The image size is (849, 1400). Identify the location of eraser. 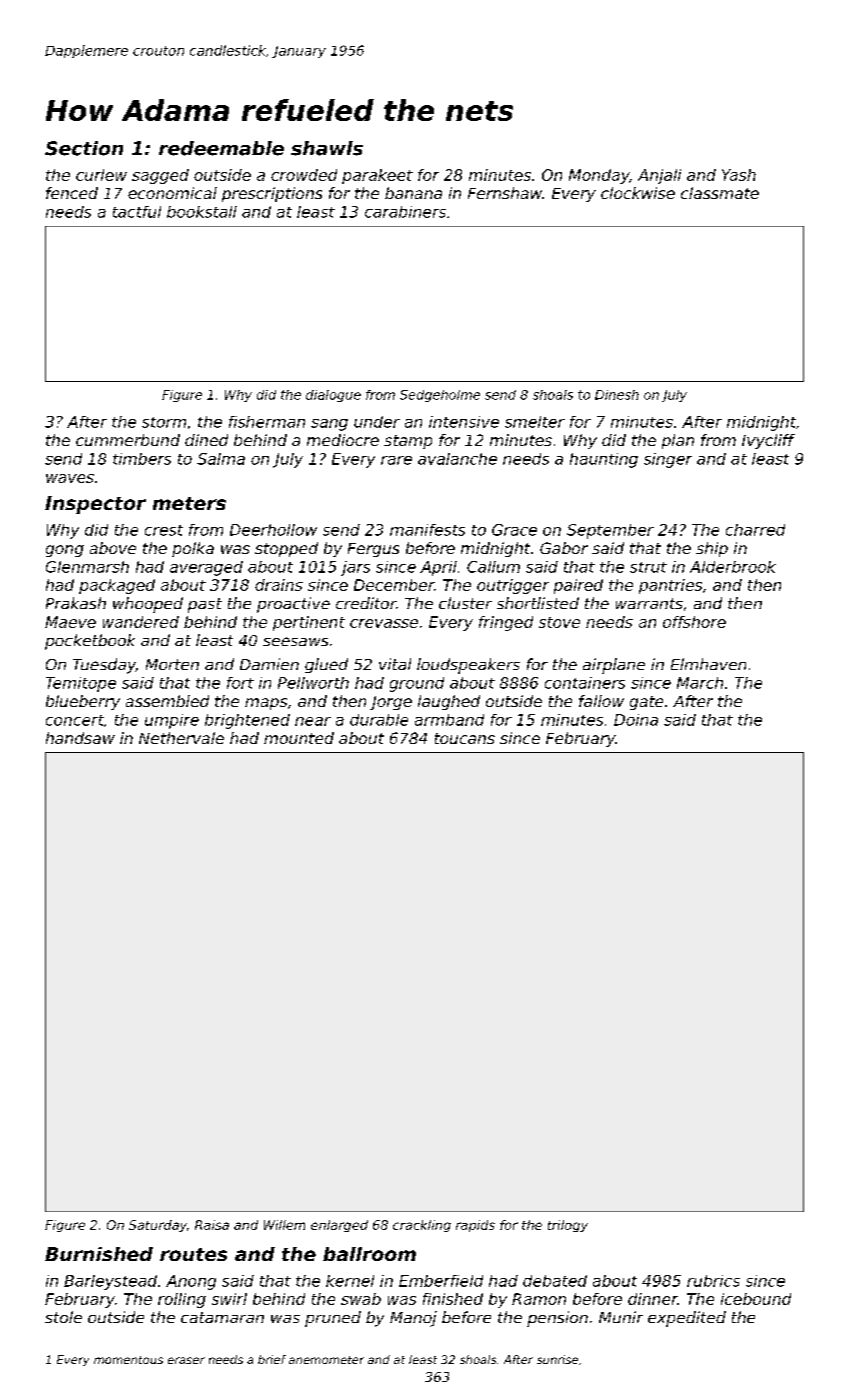
(186, 1360).
